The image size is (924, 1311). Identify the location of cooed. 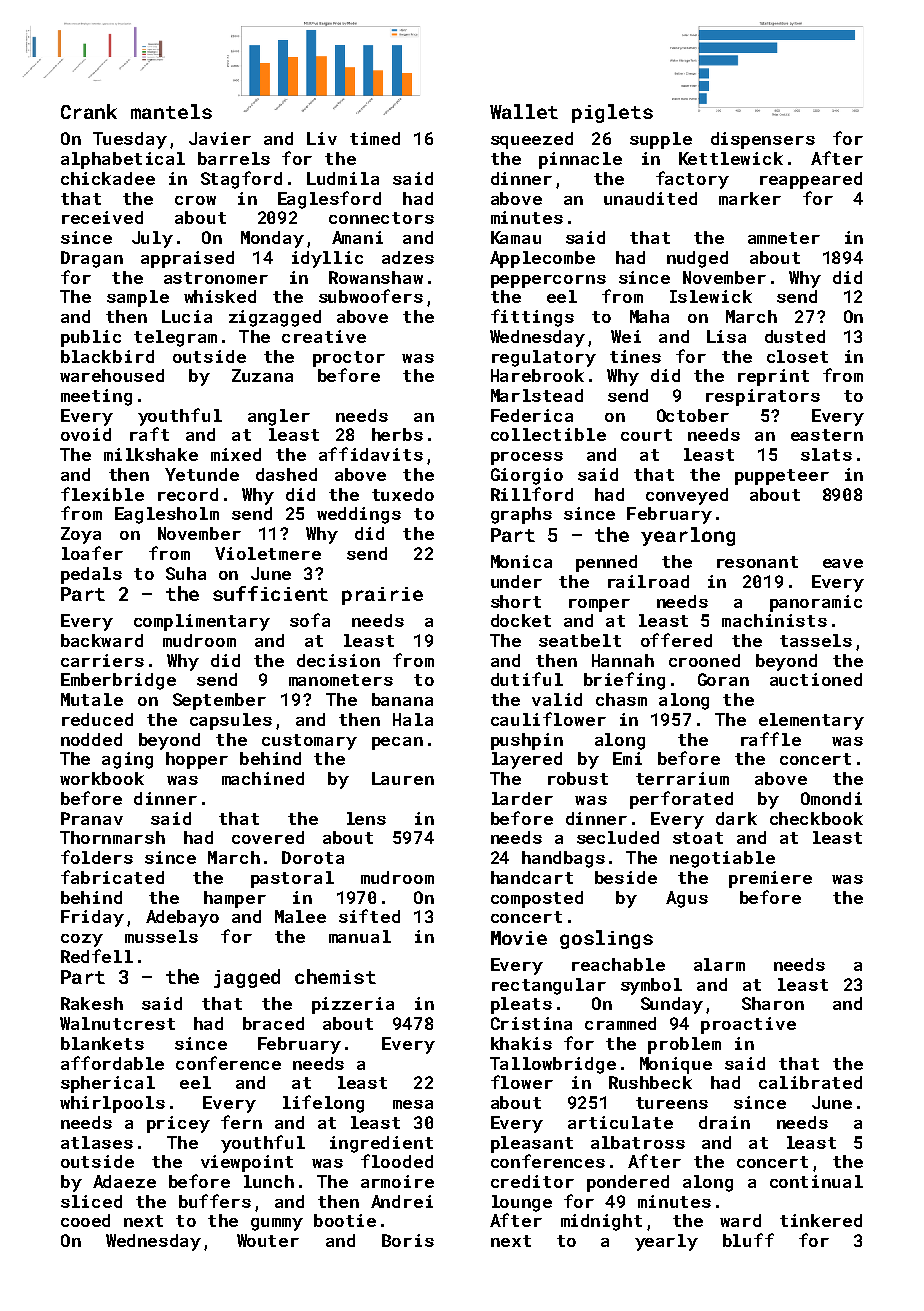
(85, 1220).
